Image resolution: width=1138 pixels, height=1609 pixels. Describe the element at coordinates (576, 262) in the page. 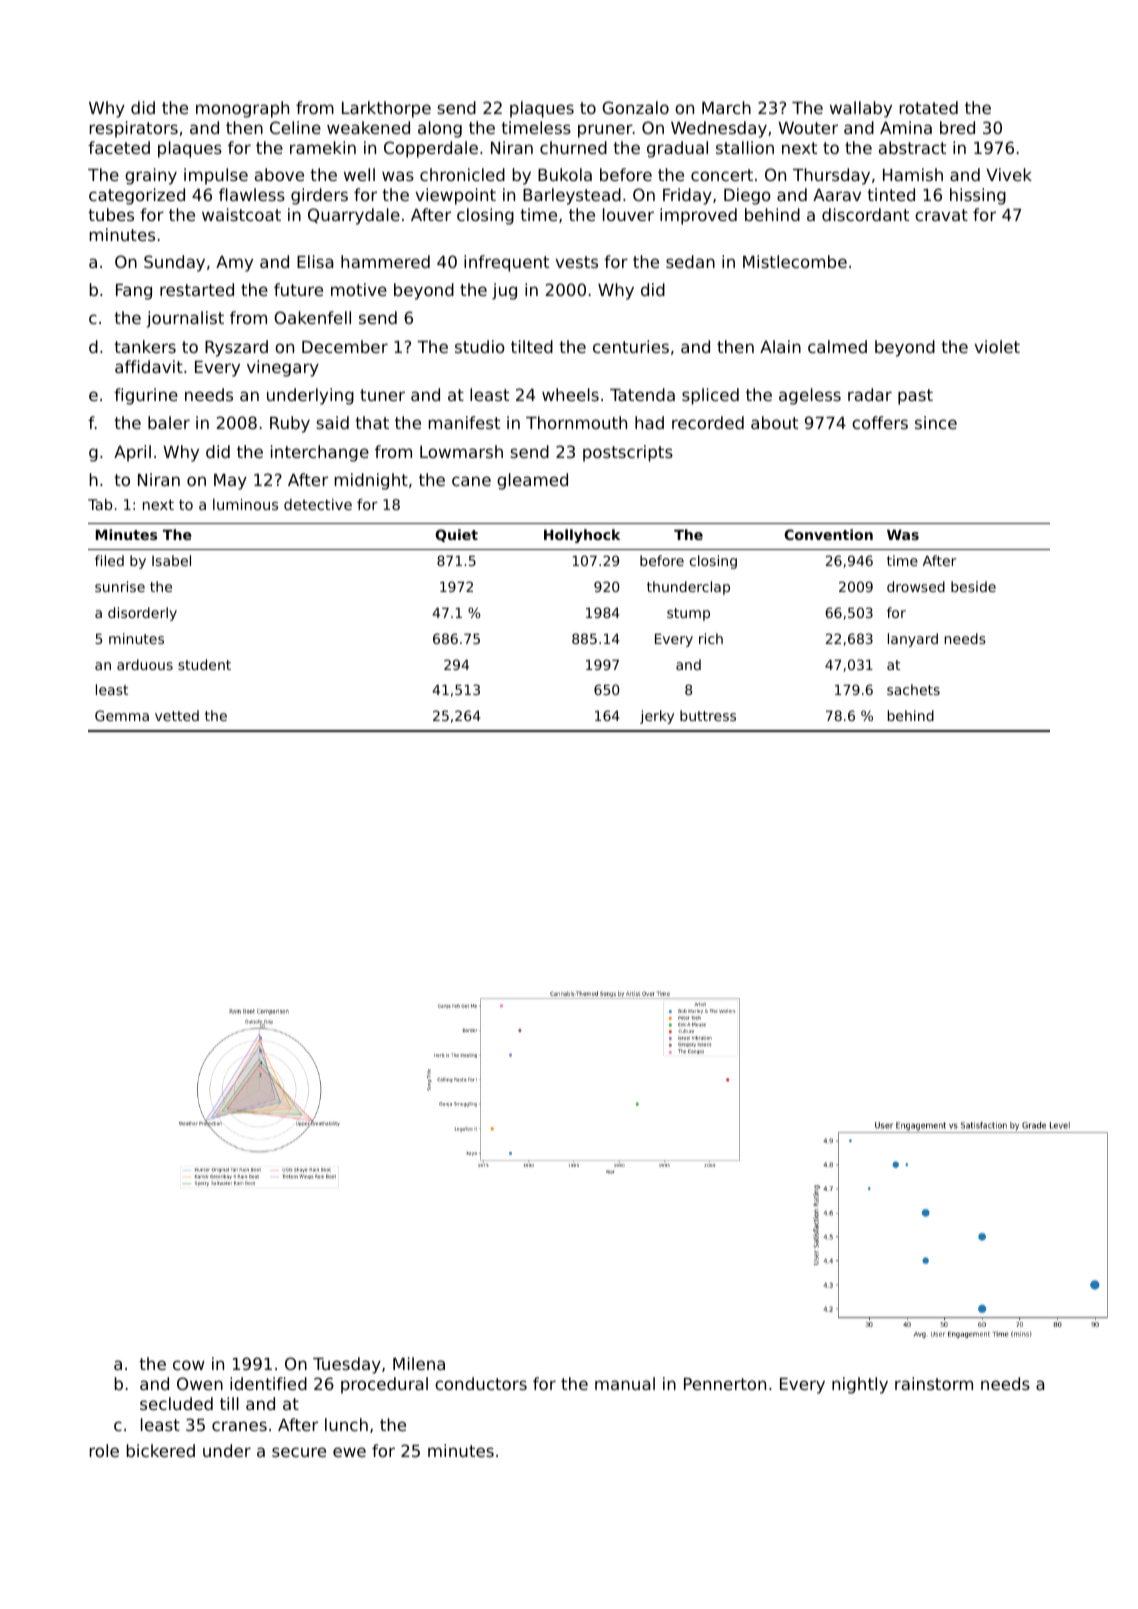

I see `vests` at that location.
